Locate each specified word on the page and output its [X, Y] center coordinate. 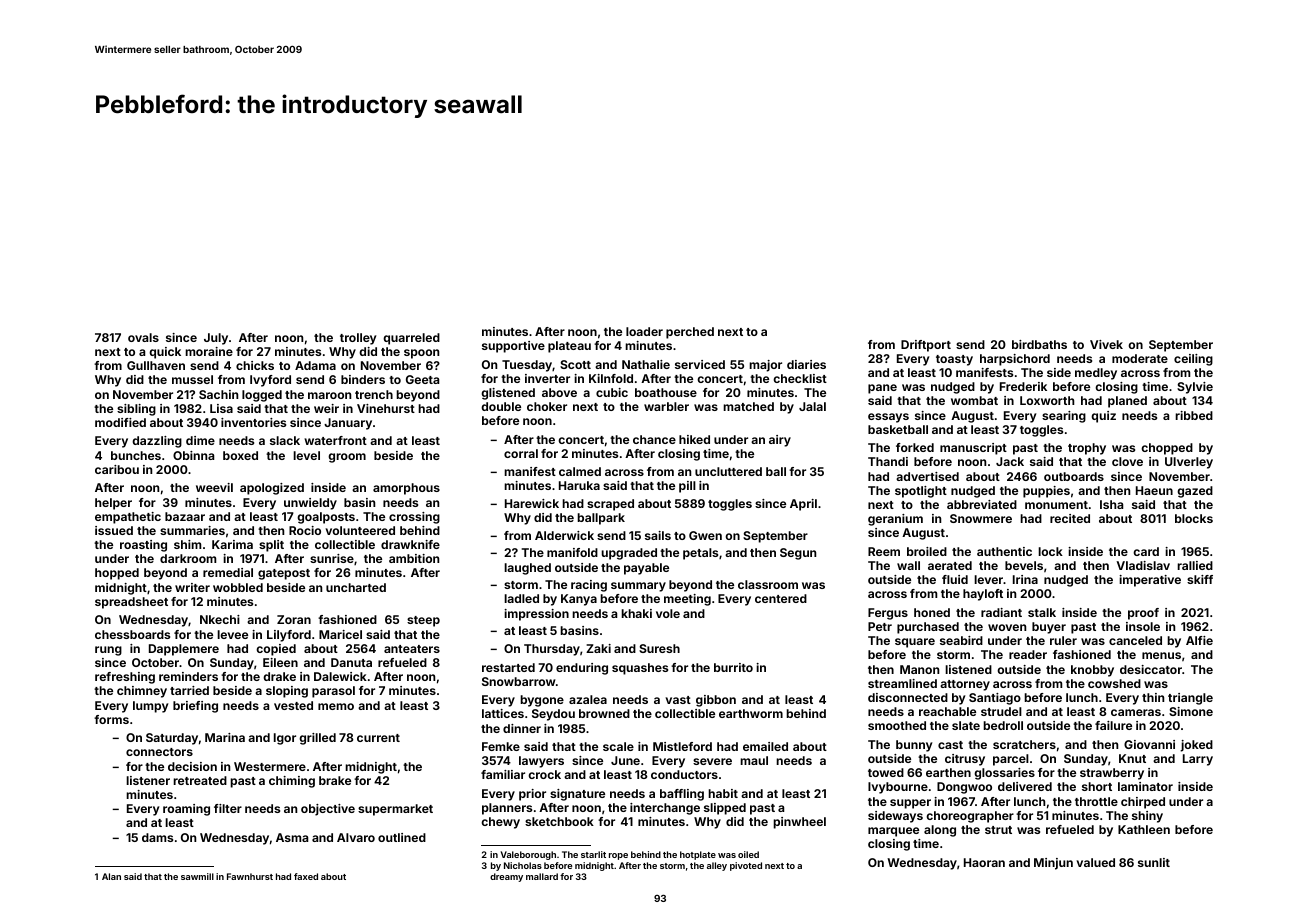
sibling [136, 410]
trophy [1087, 449]
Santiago [995, 699]
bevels [1024, 565]
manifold [572, 552]
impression [536, 615]
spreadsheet [131, 603]
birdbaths [1039, 344]
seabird [961, 640]
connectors [159, 752]
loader [644, 331]
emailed [765, 746]
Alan [111, 876]
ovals [143, 337]
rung [108, 651]
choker [547, 406]
